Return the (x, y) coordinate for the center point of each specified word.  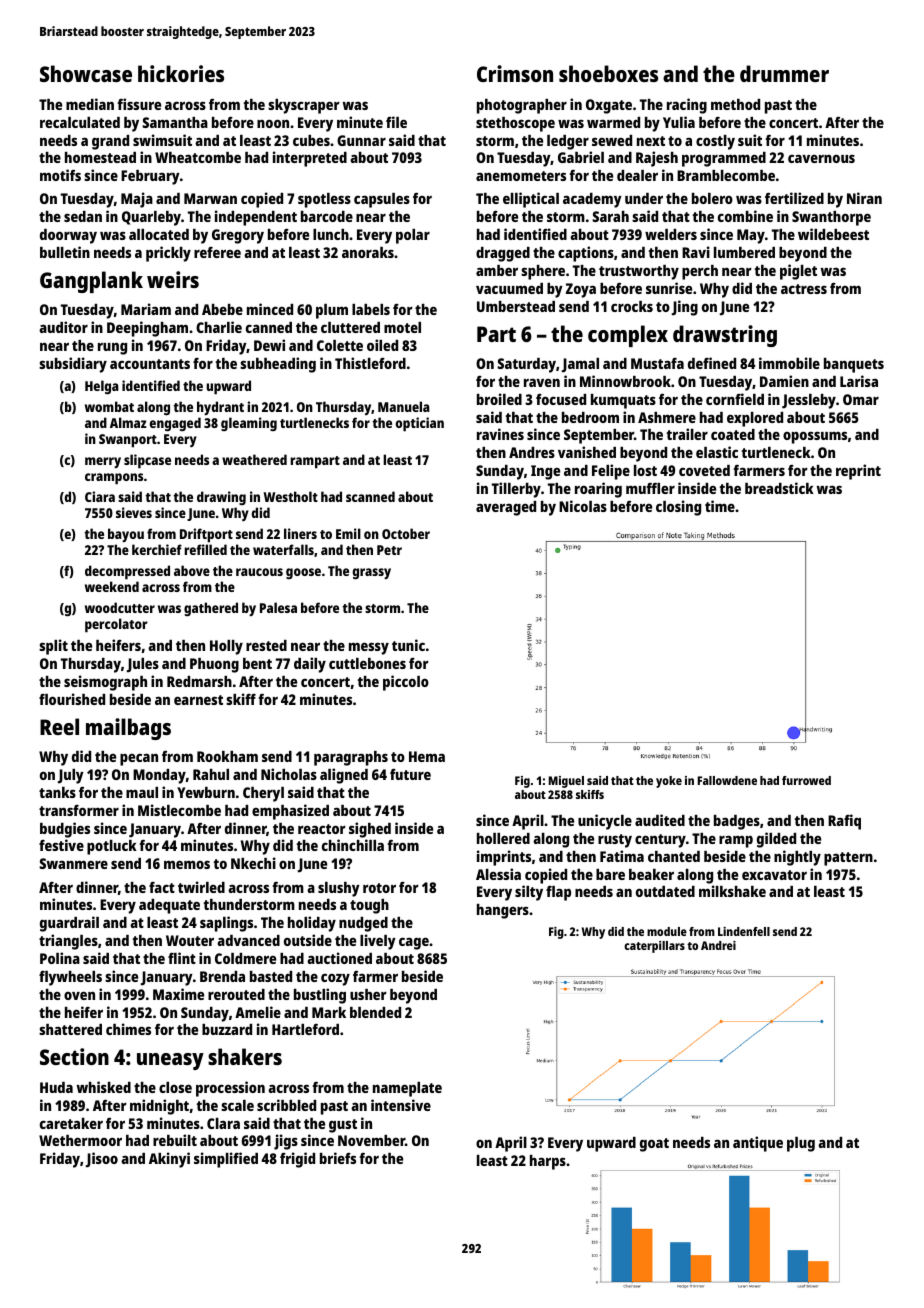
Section (74, 1056)
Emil (348, 533)
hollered (503, 838)
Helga (102, 387)
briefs (338, 1158)
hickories (181, 73)
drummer (784, 73)
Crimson (515, 73)
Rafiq (844, 822)
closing (678, 508)
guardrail (69, 924)
